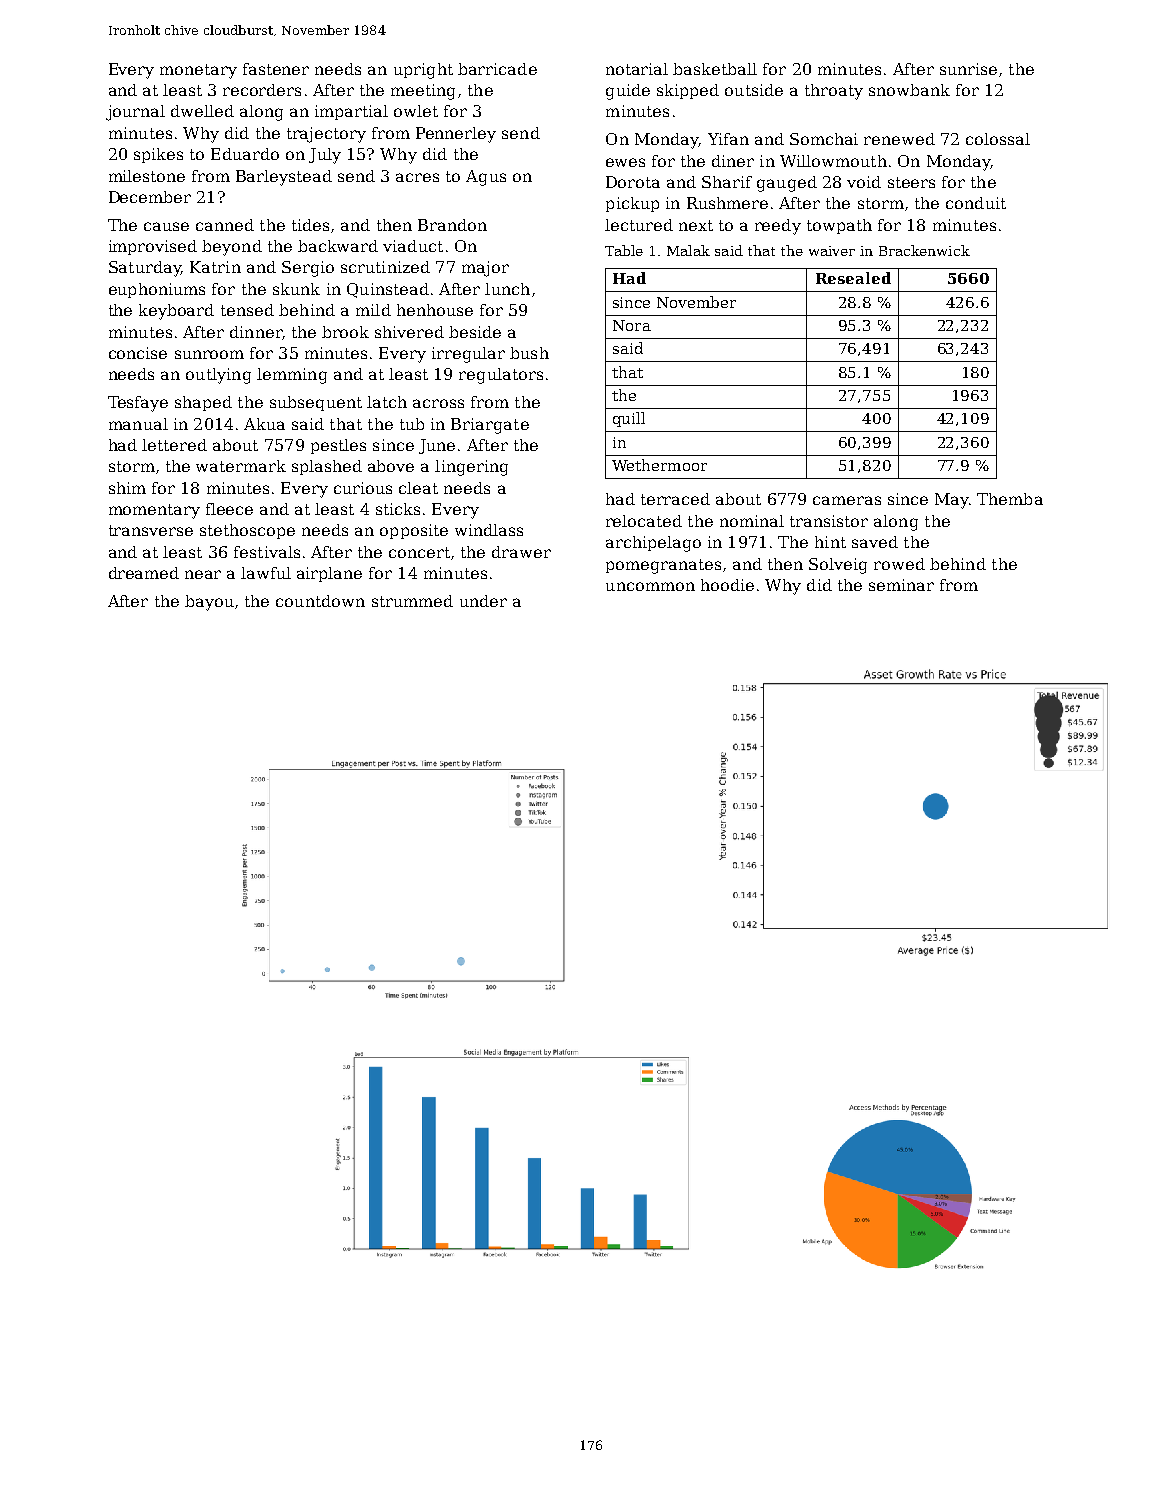 This screenshot has width=1158, height=1498. Describe the element at coordinates (968, 69) in the screenshot. I see `sunrise` at that location.
